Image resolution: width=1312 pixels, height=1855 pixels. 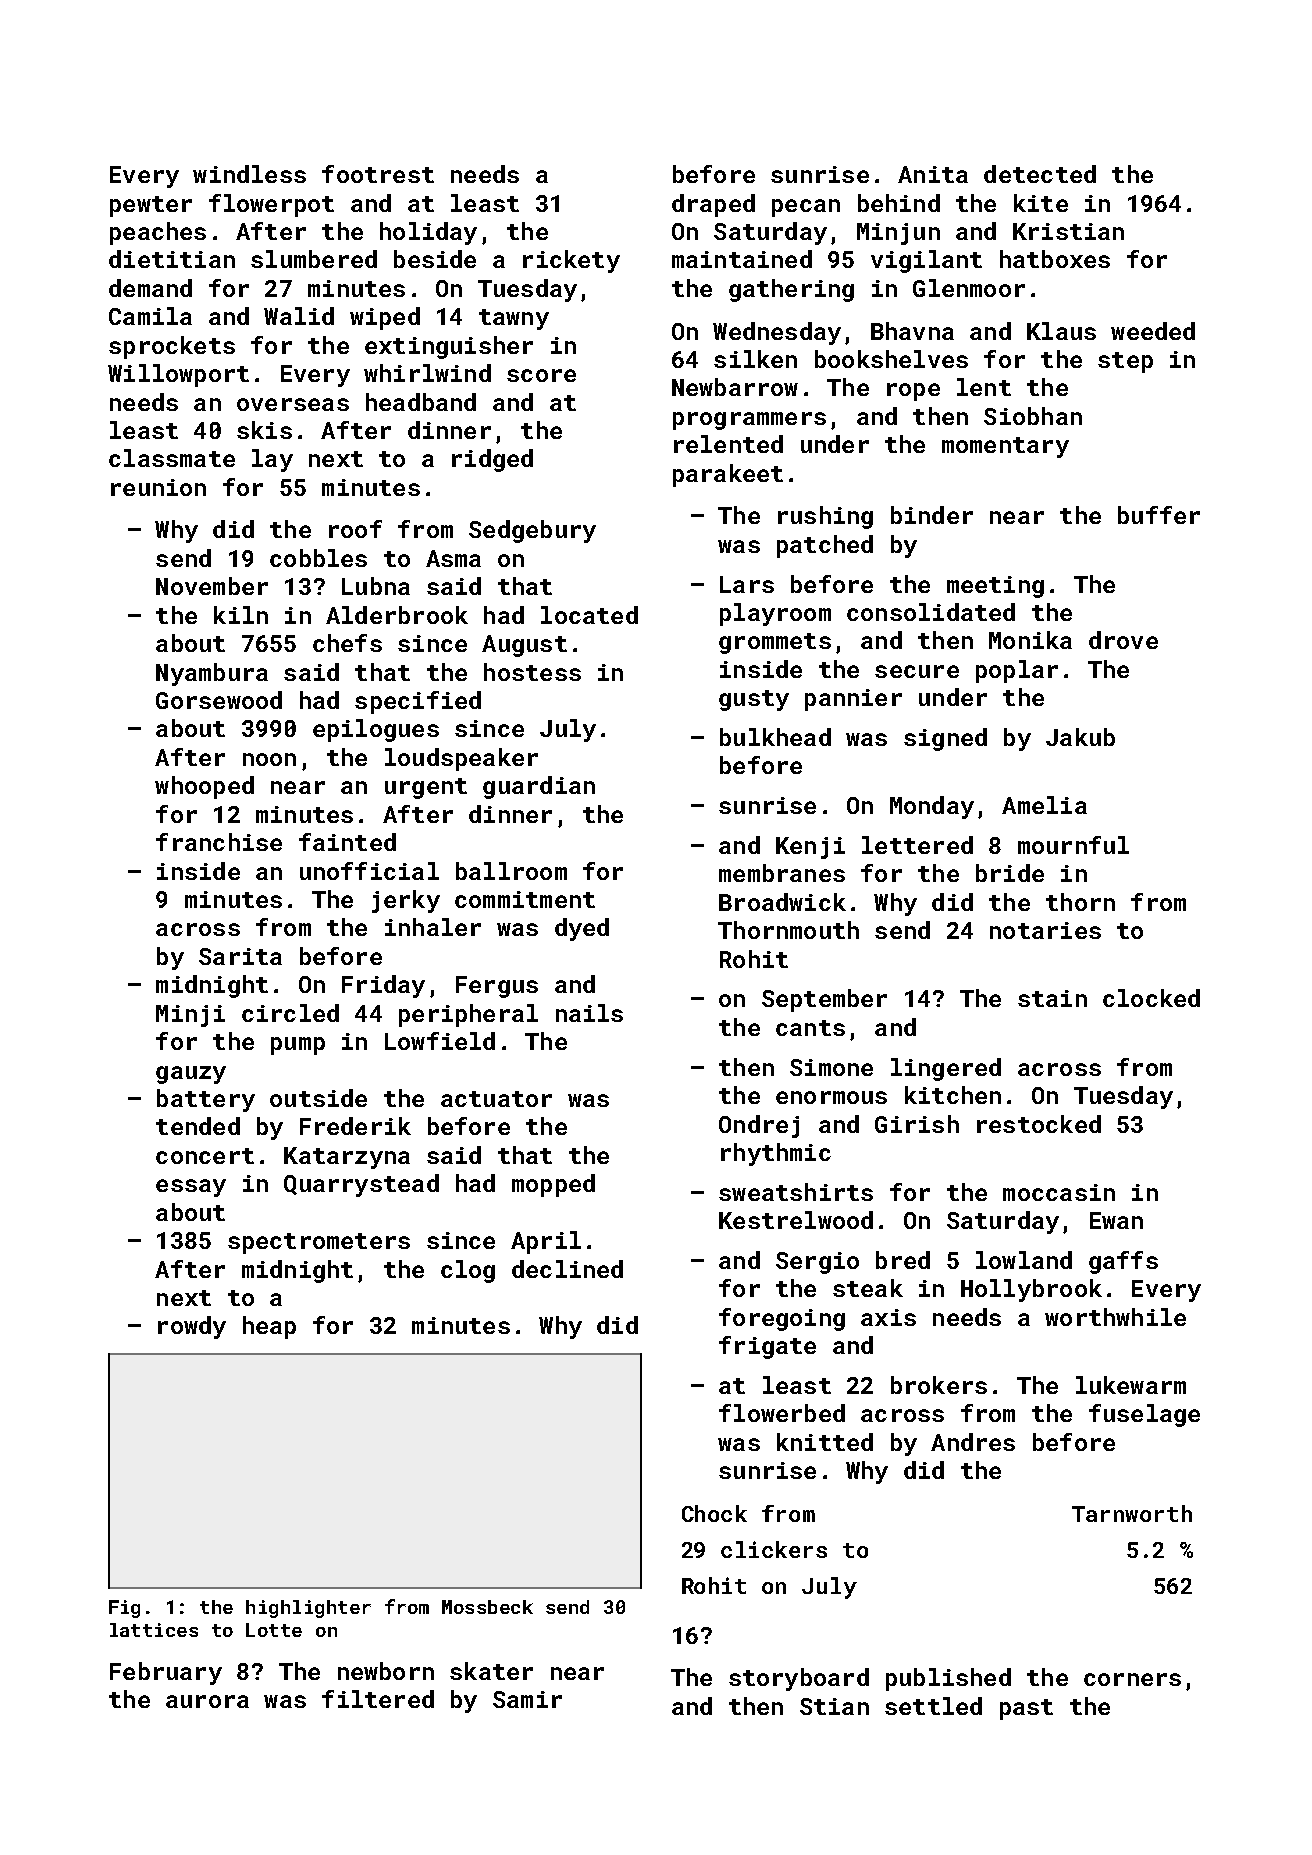 What do you see at coordinates (527, 1699) in the page?
I see `Samir` at bounding box center [527, 1699].
